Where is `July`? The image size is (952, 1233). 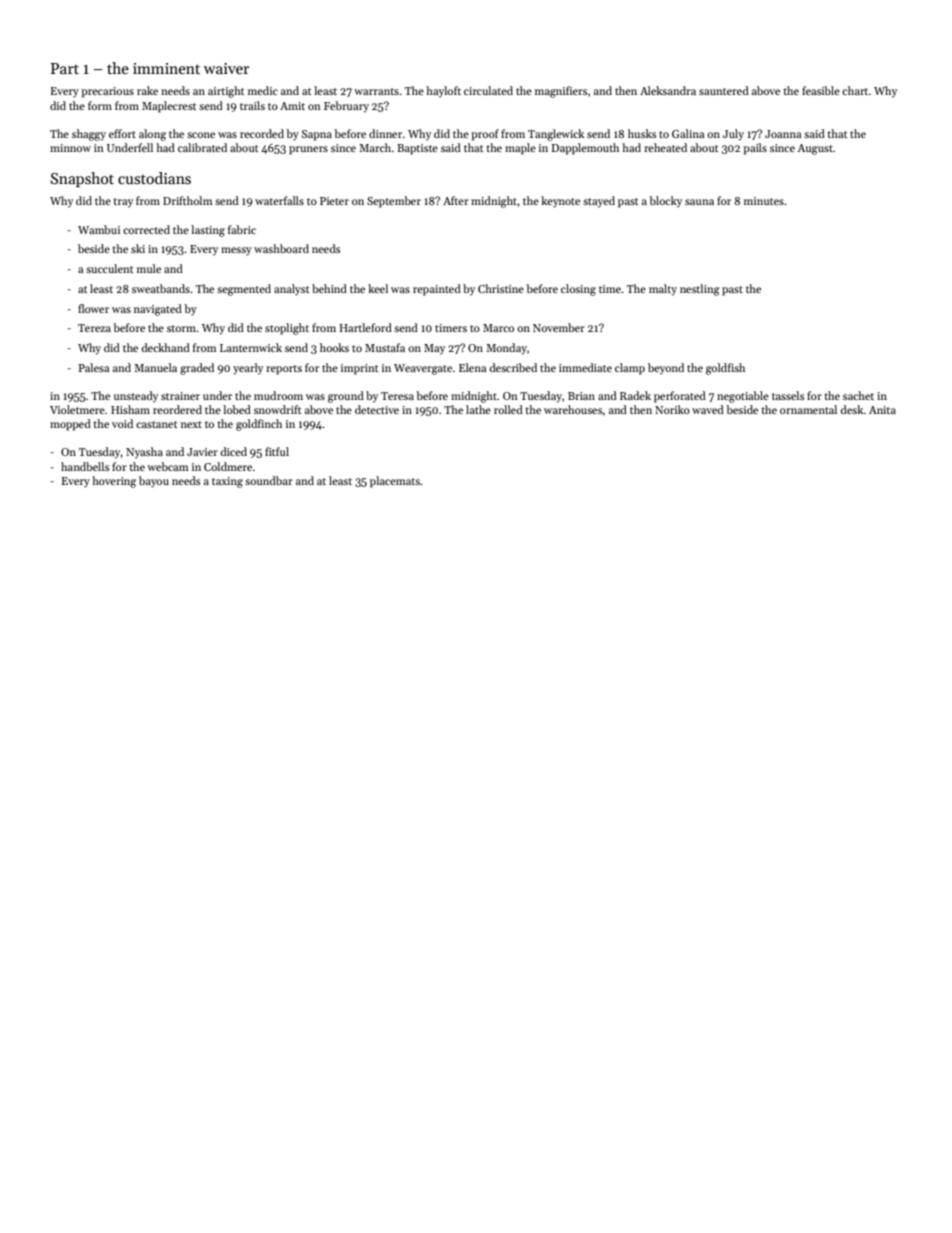 July is located at coordinates (733, 135).
